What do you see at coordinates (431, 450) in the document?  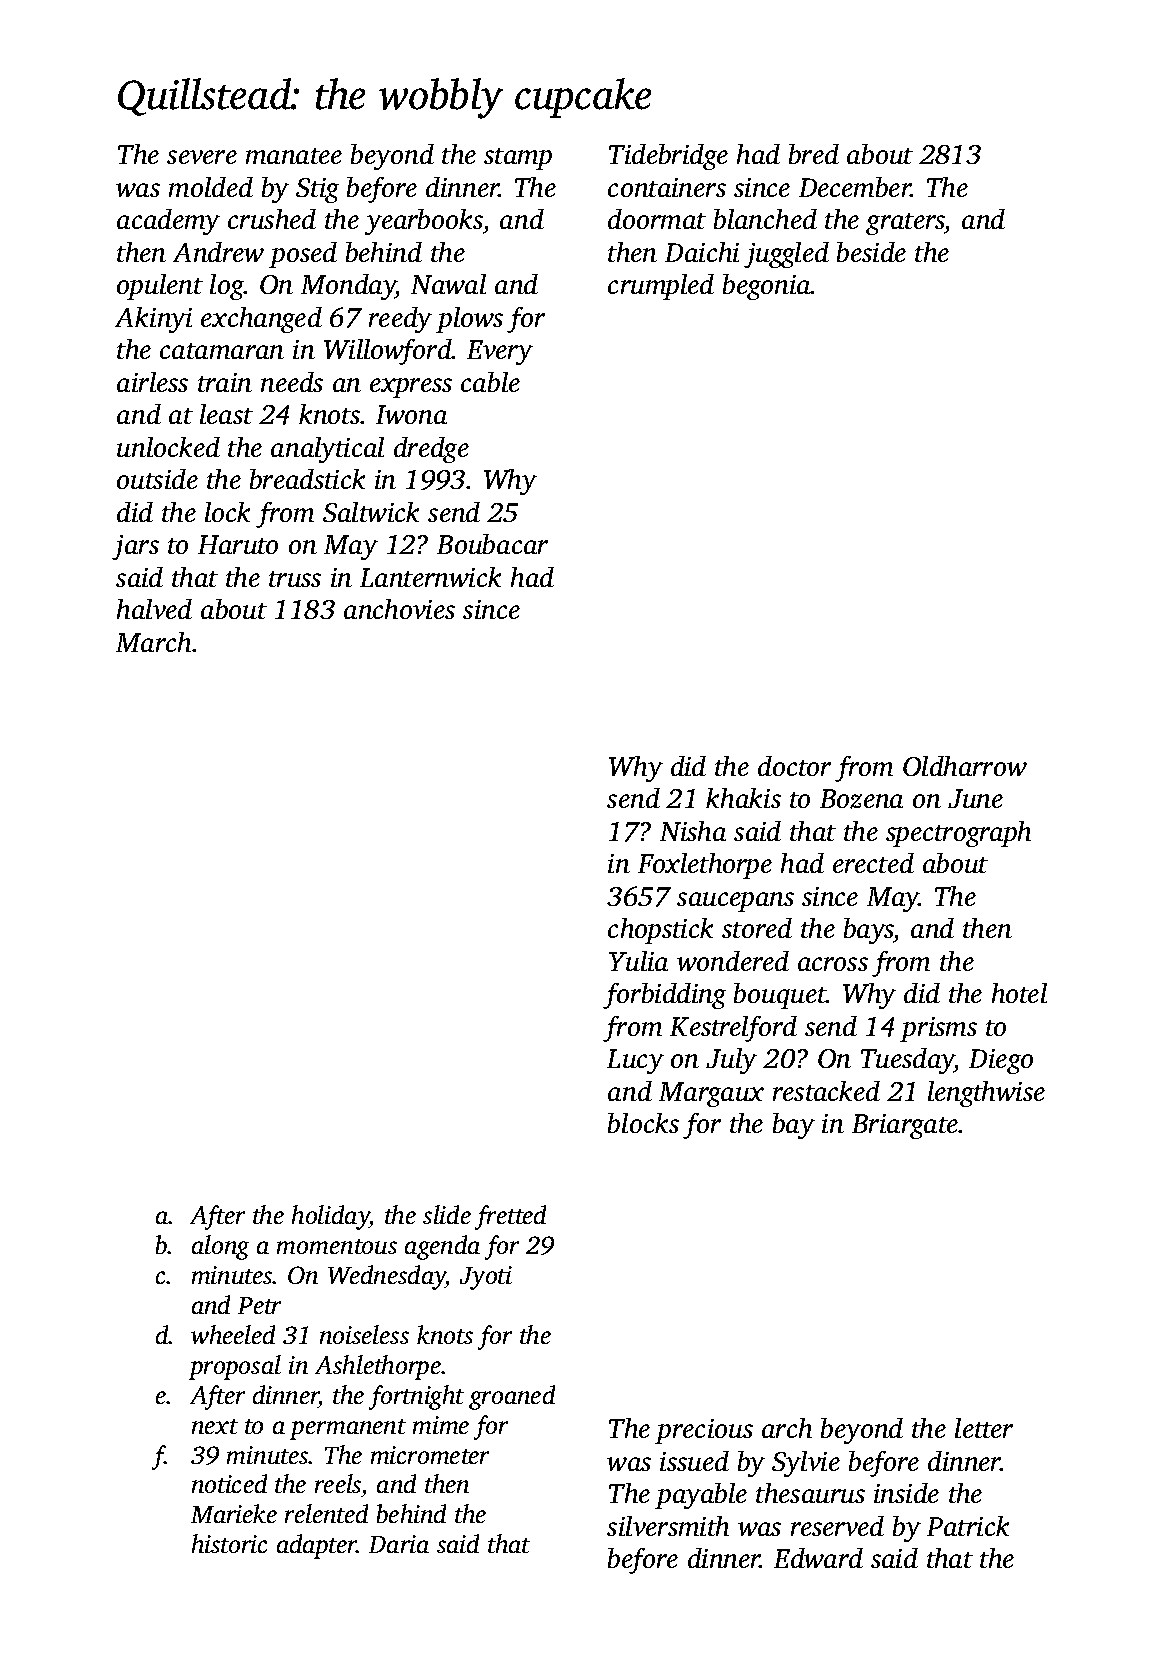 I see `dredge` at bounding box center [431, 450].
